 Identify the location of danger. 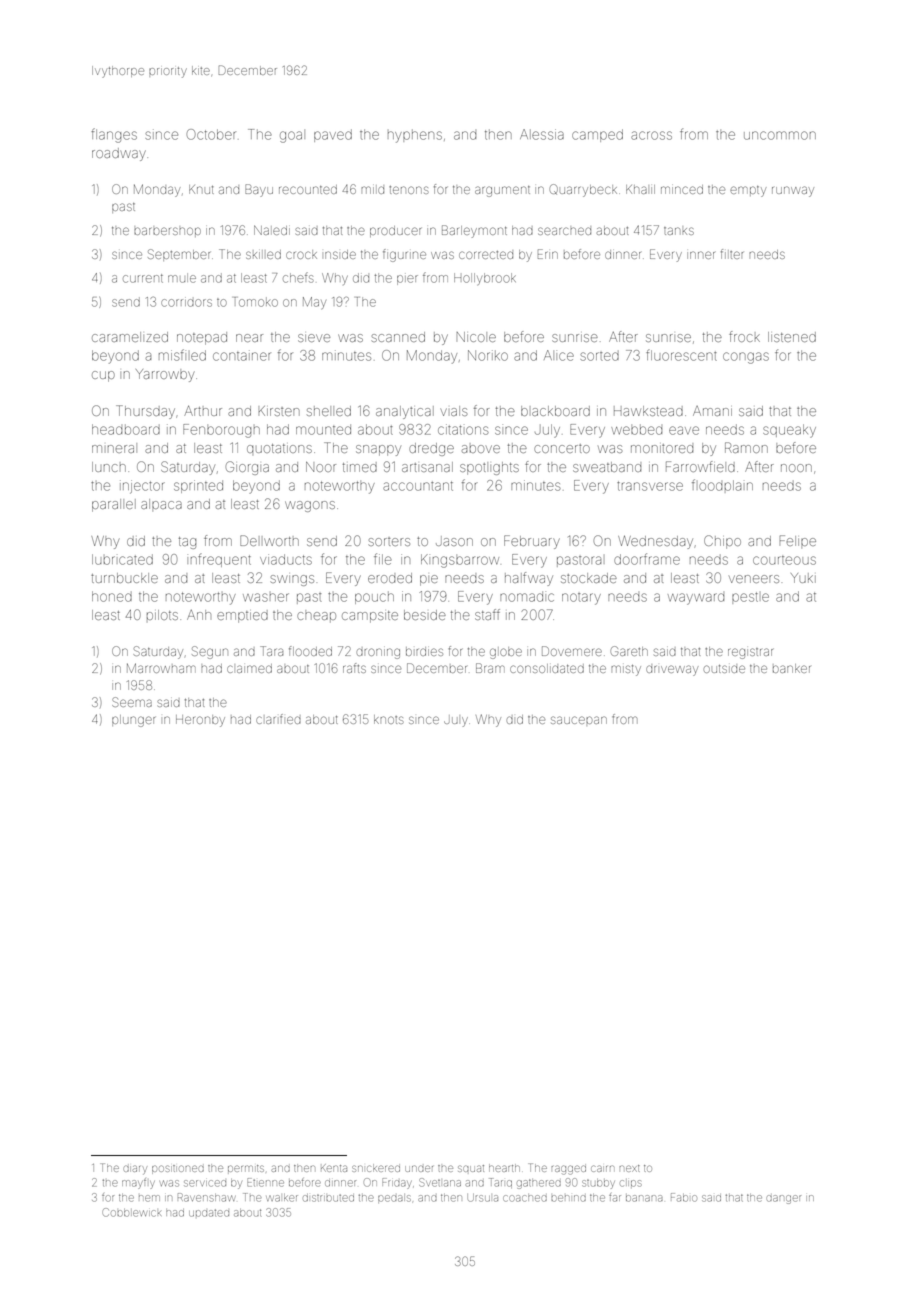
(784, 1199).
